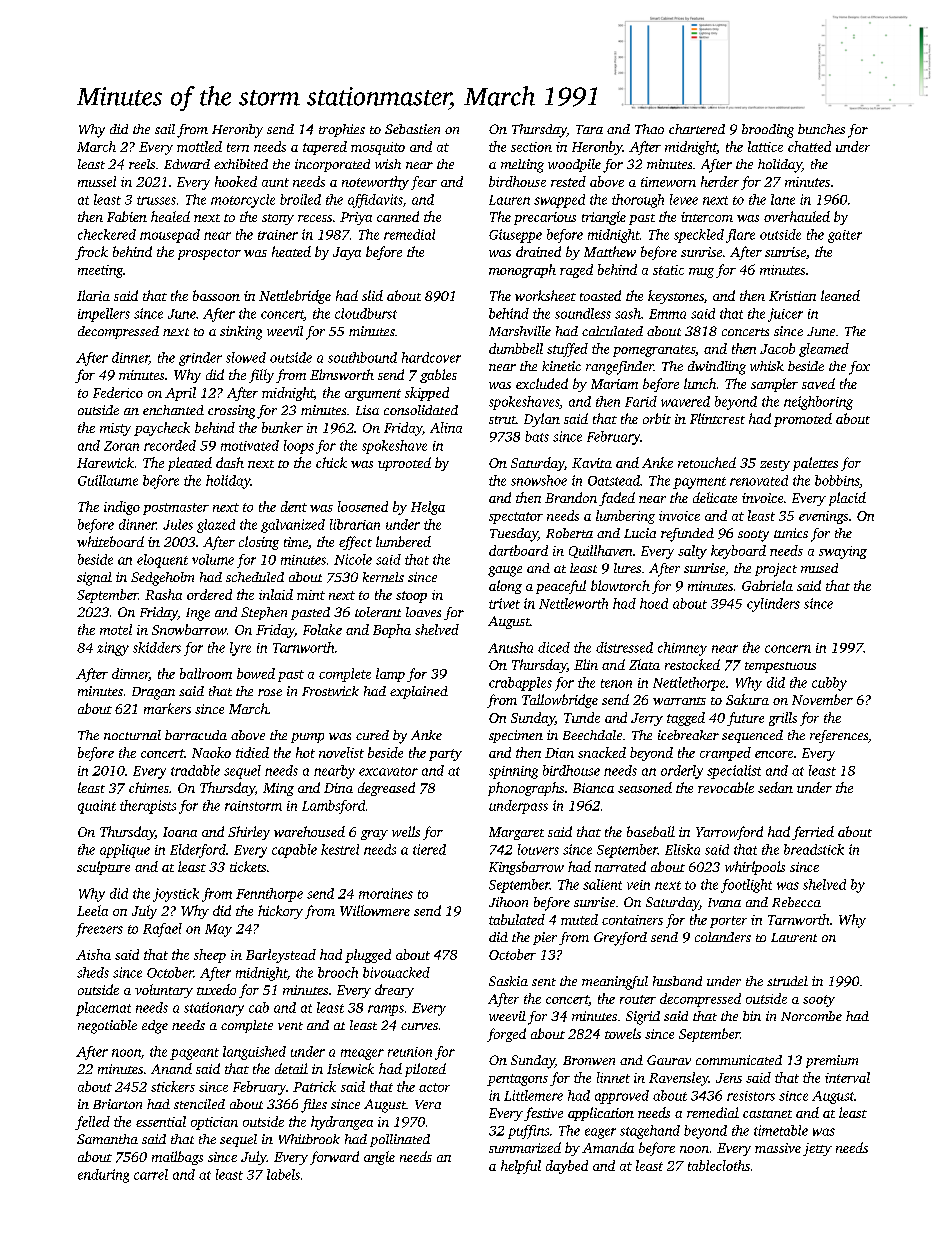 This image has height=1233, width=952. What do you see at coordinates (103, 1176) in the image?
I see `enduring` at bounding box center [103, 1176].
